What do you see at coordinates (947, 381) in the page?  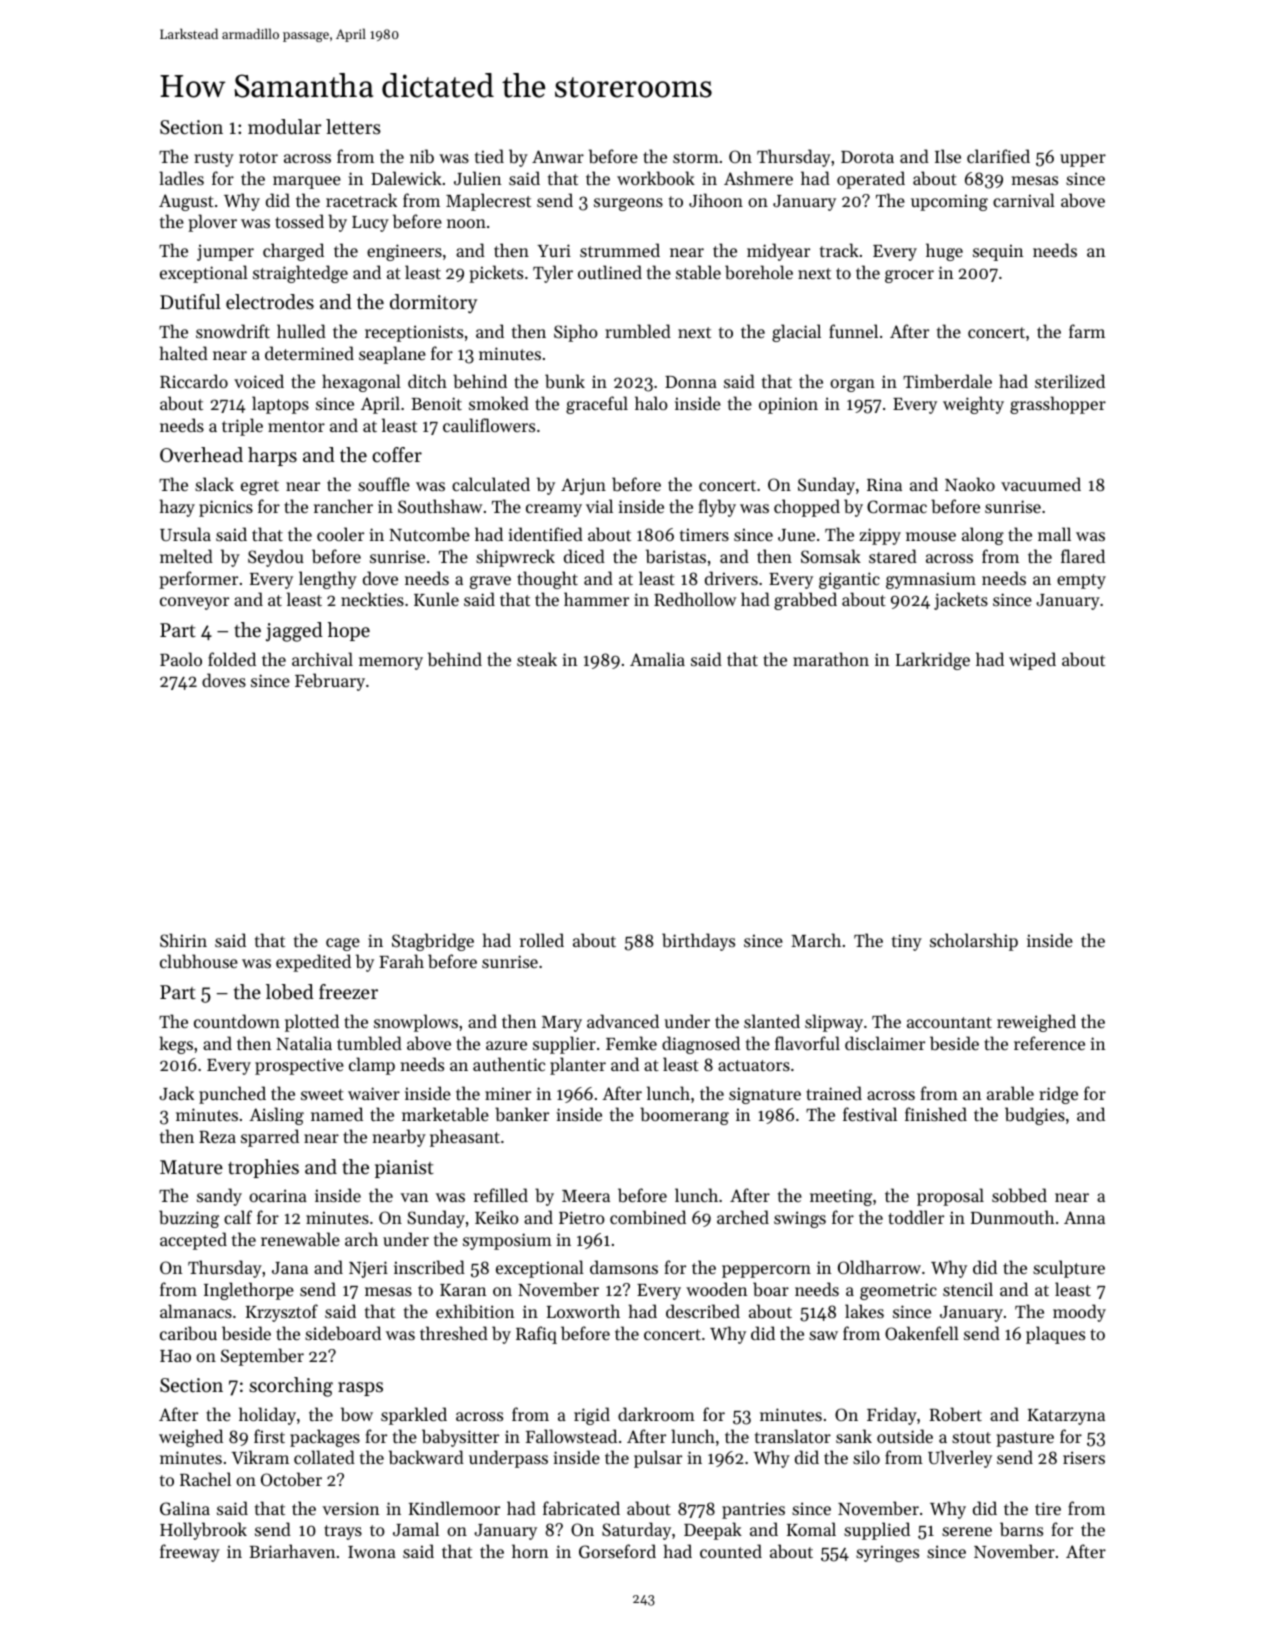 I see `Timberdale` at bounding box center [947, 381].
